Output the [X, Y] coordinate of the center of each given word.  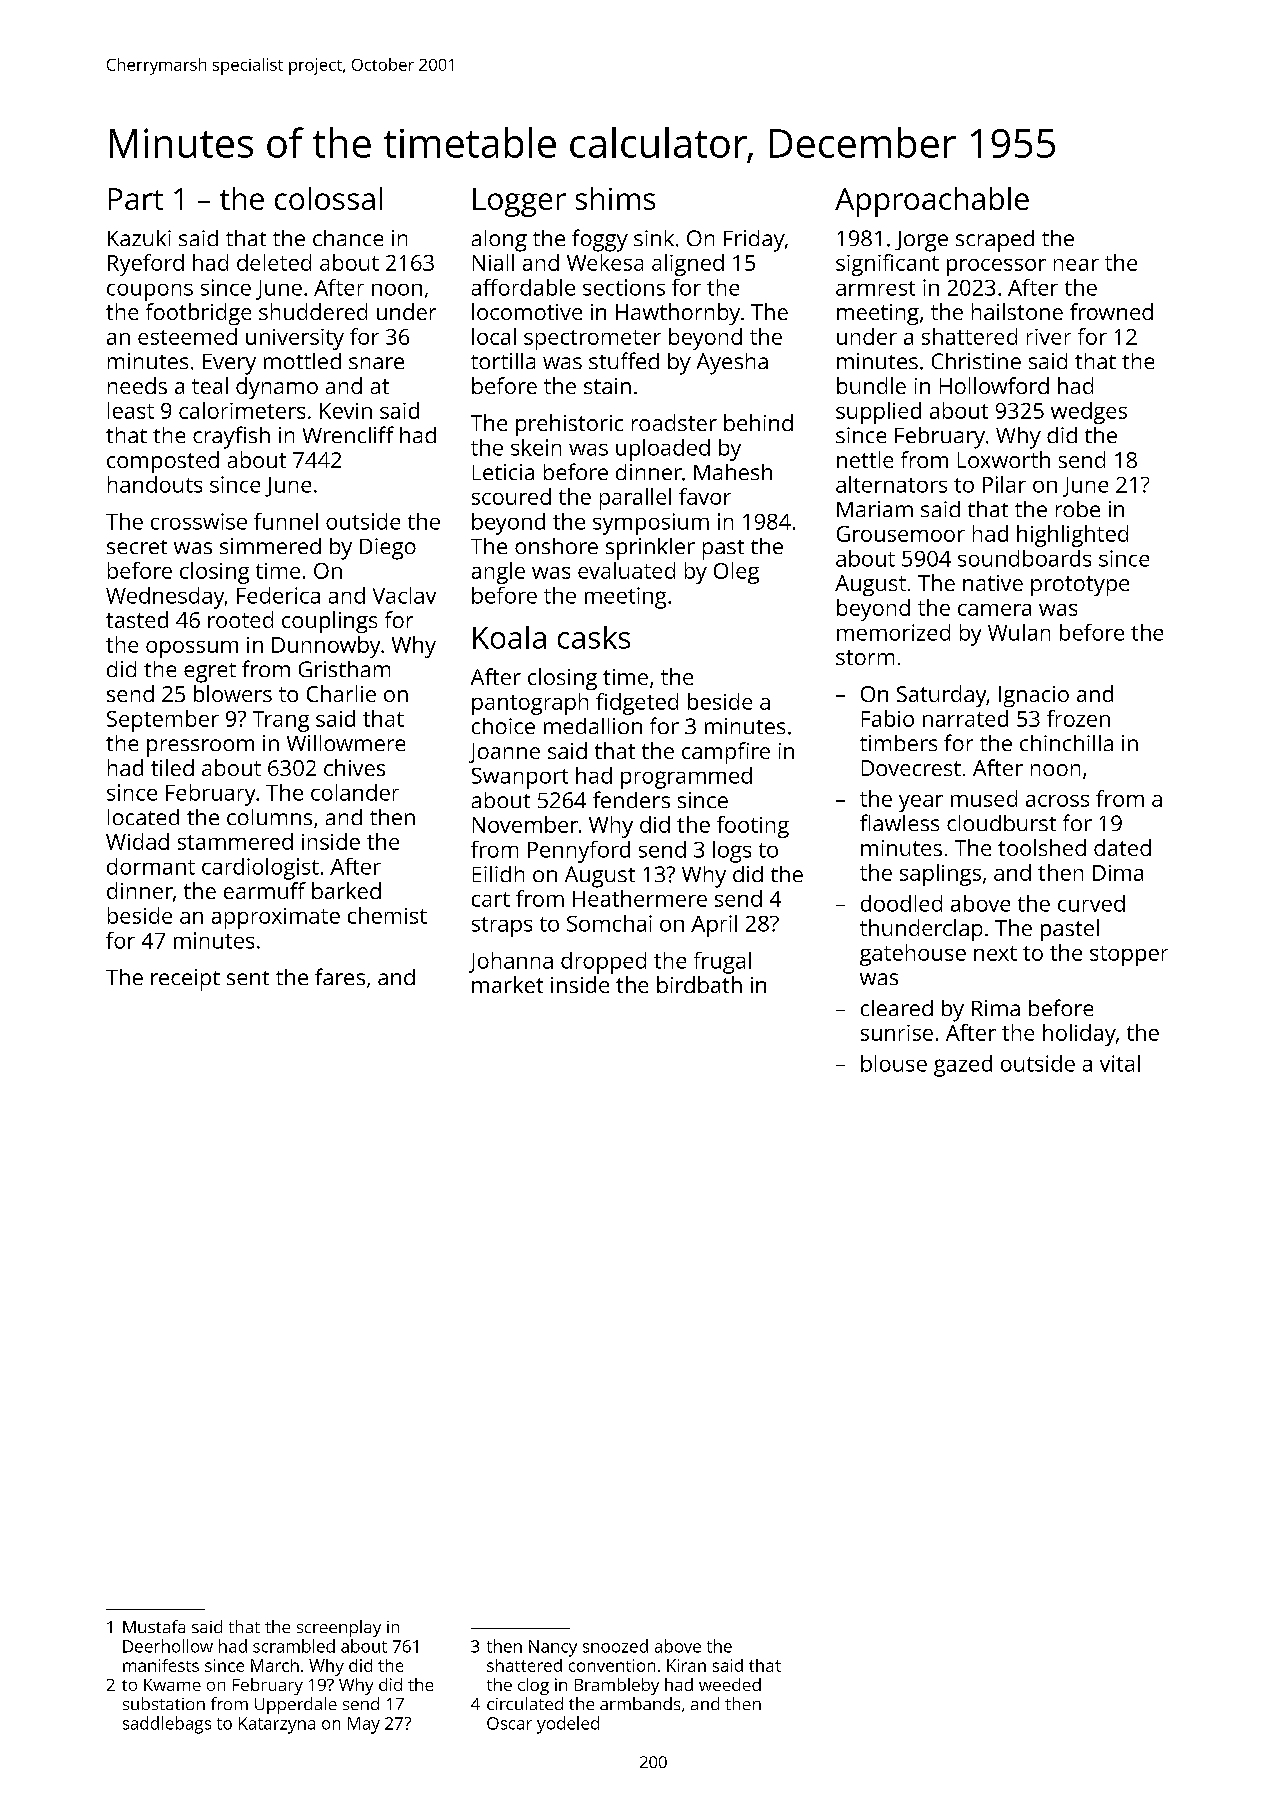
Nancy [553, 1648]
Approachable [932, 202]
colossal [328, 198]
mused [984, 798]
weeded [730, 1684]
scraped [995, 241]
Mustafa [154, 1626]
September [163, 721]
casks [594, 637]
